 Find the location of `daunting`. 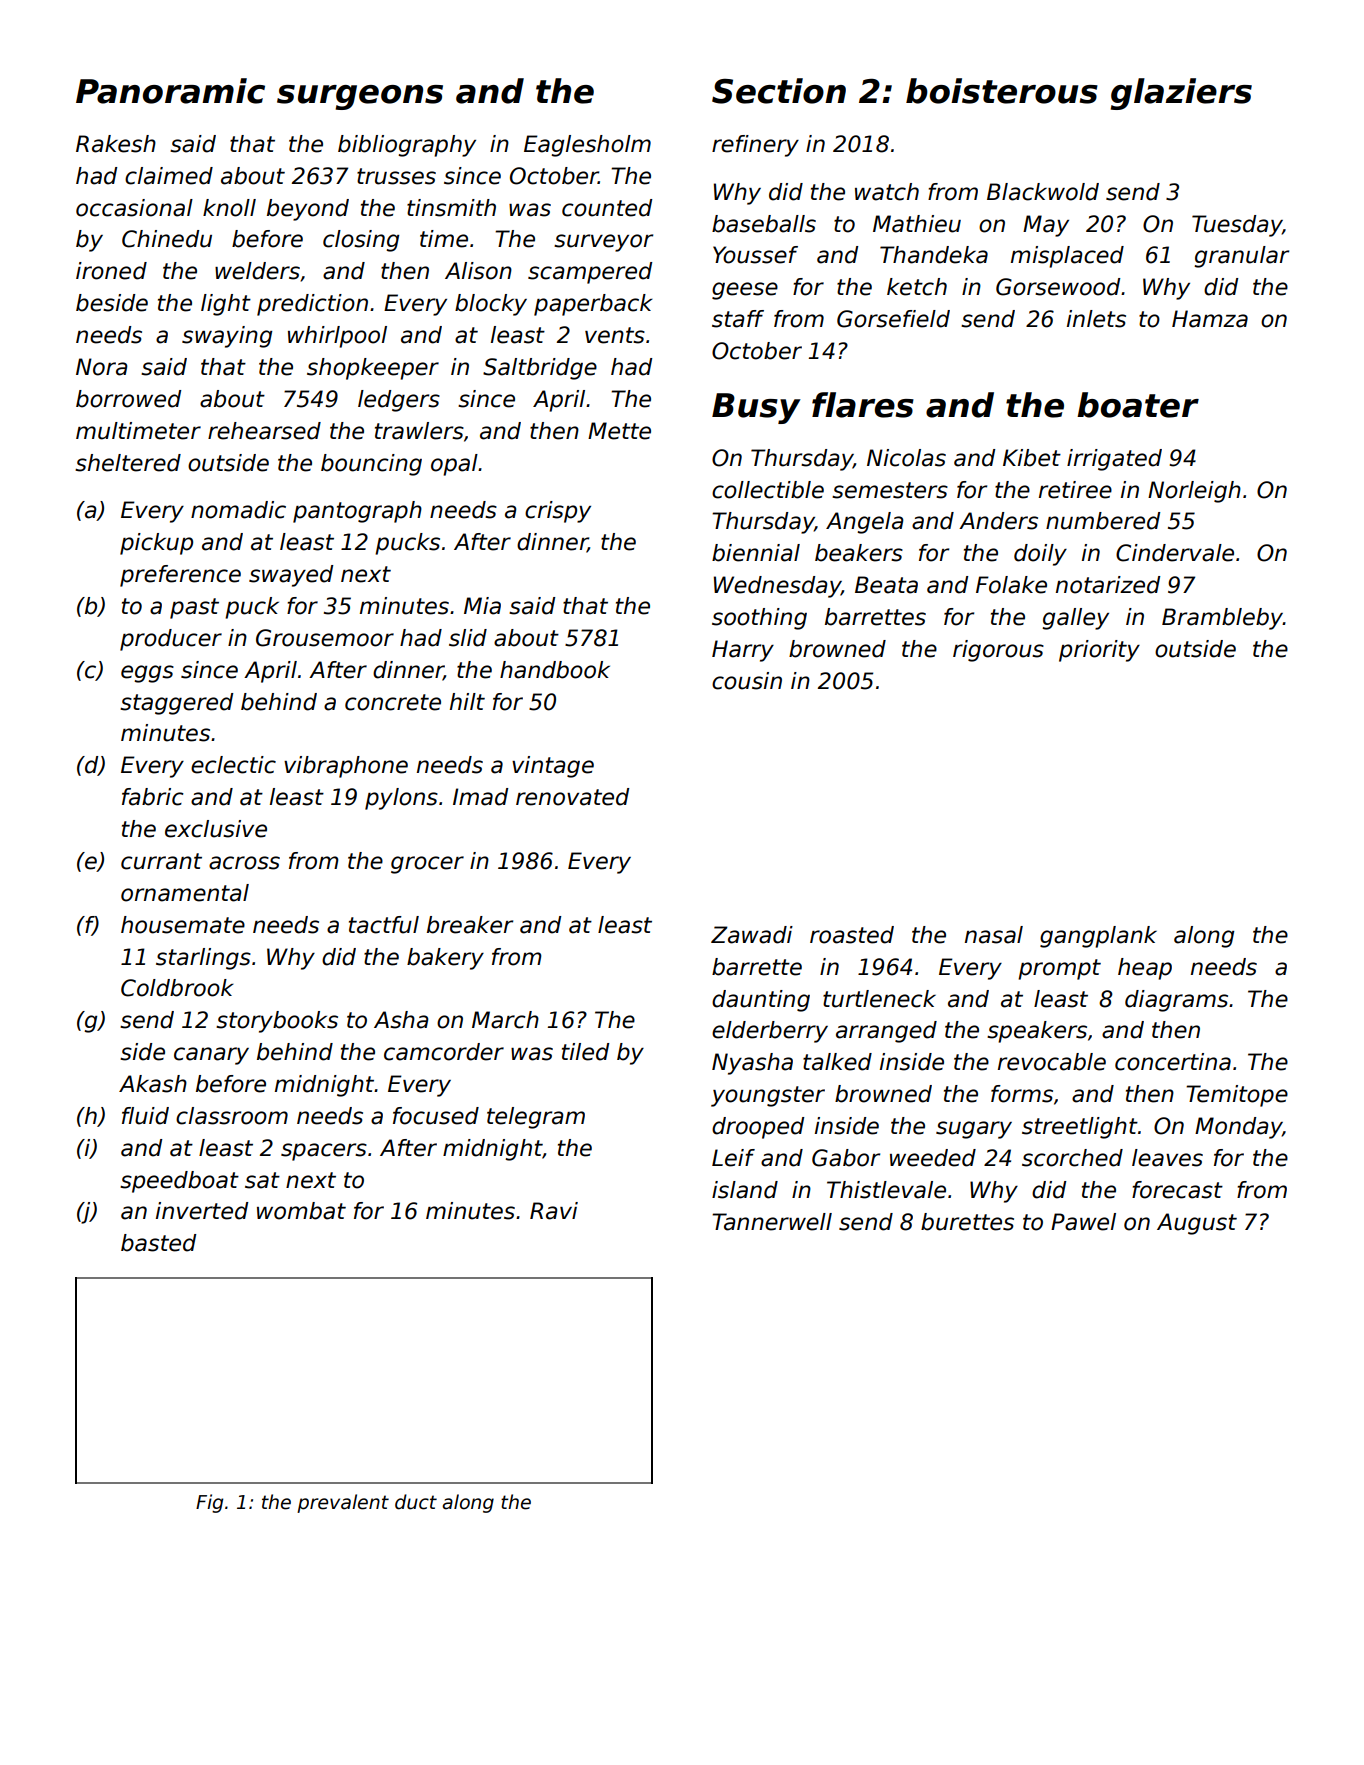

daunting is located at coordinates (761, 1001).
